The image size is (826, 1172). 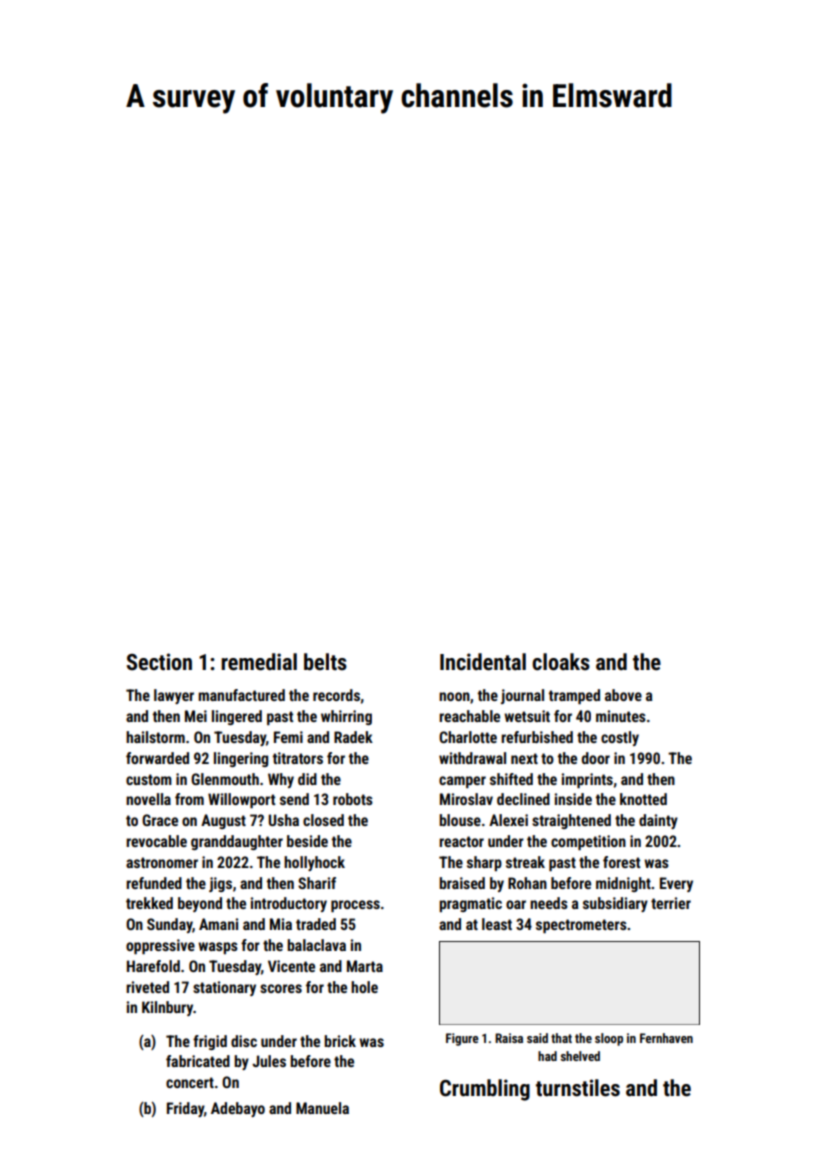 I want to click on remedial, so click(x=259, y=662).
